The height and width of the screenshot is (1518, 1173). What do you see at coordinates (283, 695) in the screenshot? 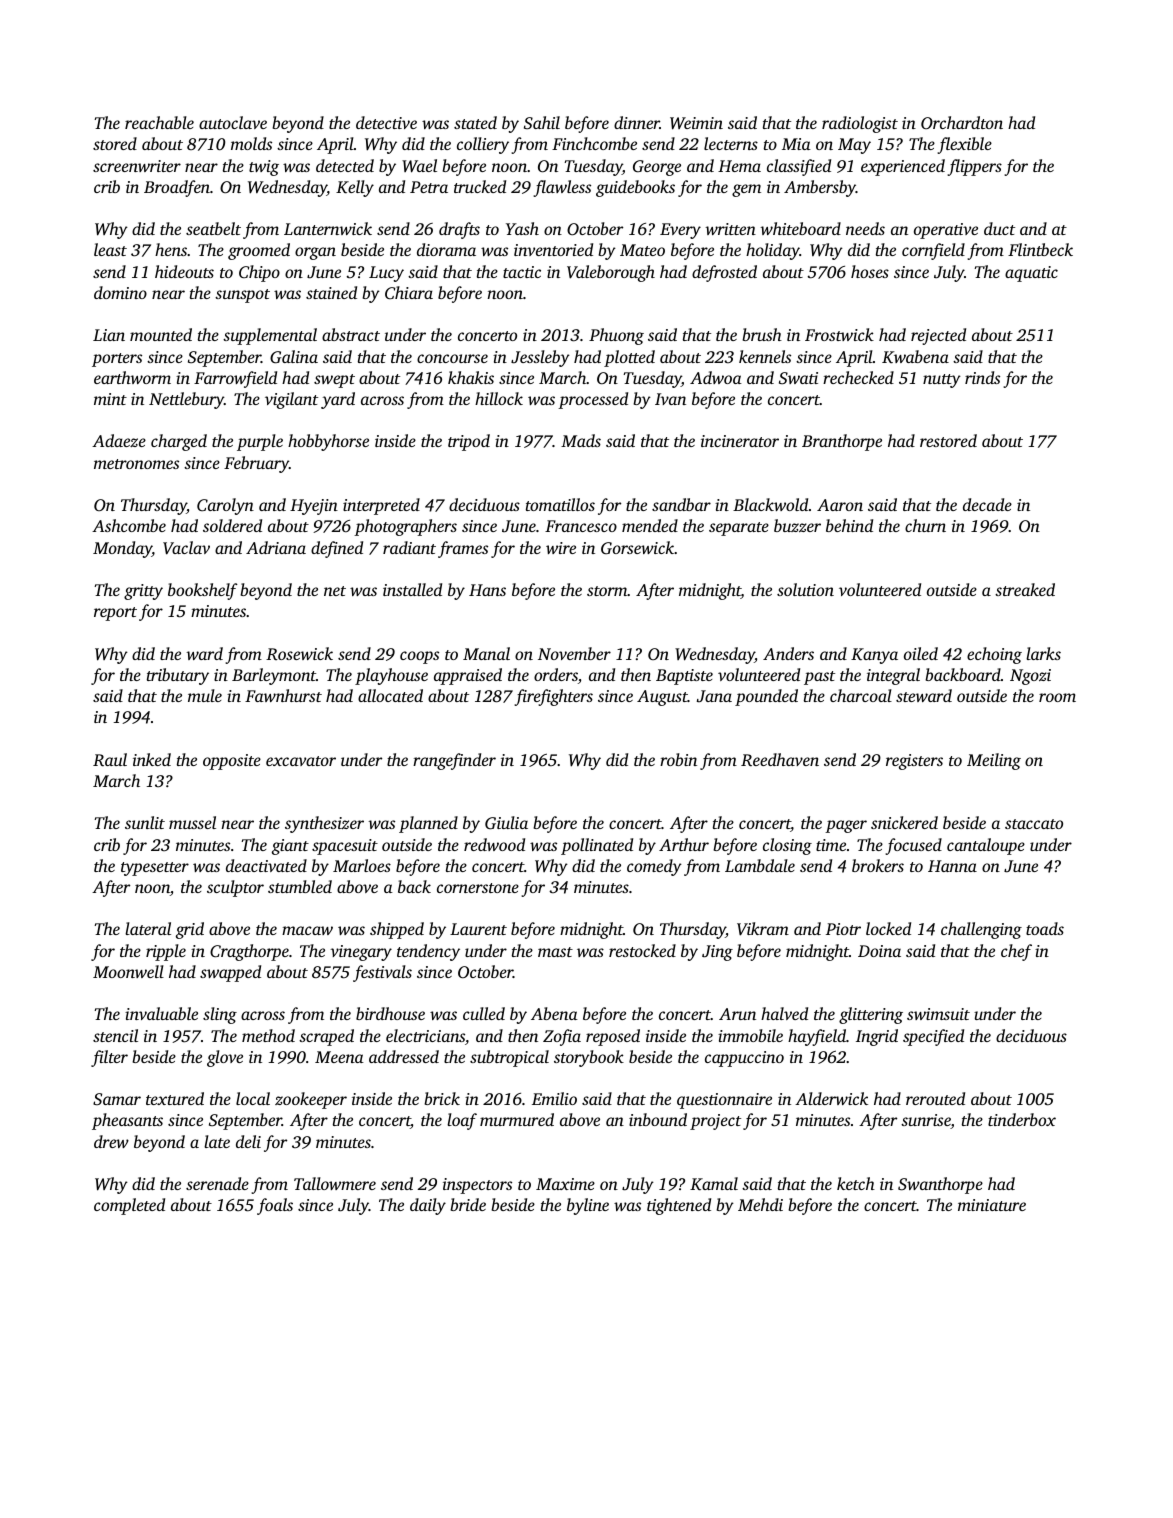
I see `Fawnhurst` at bounding box center [283, 695].
